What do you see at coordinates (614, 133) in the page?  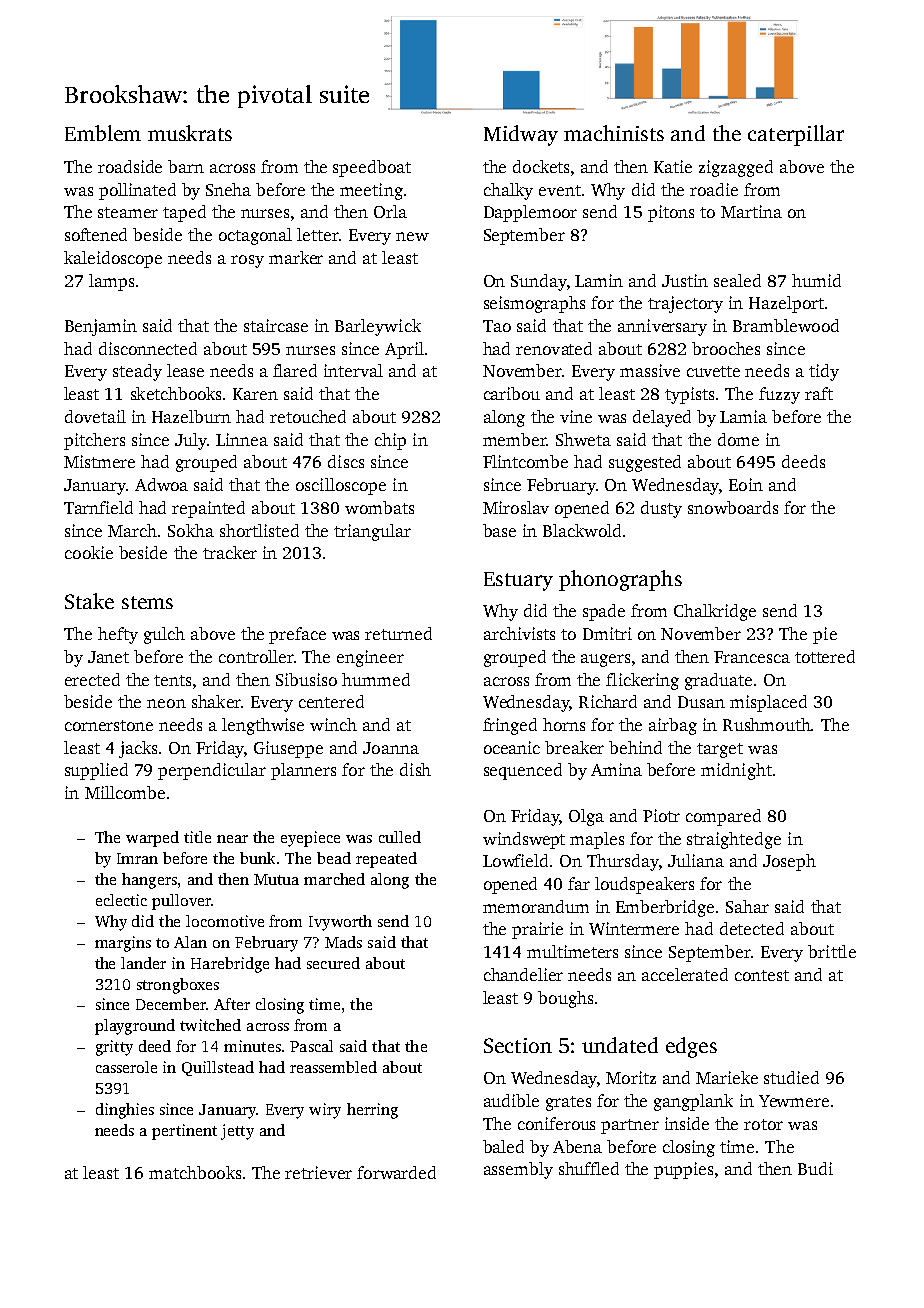 I see `machinists` at bounding box center [614, 133].
